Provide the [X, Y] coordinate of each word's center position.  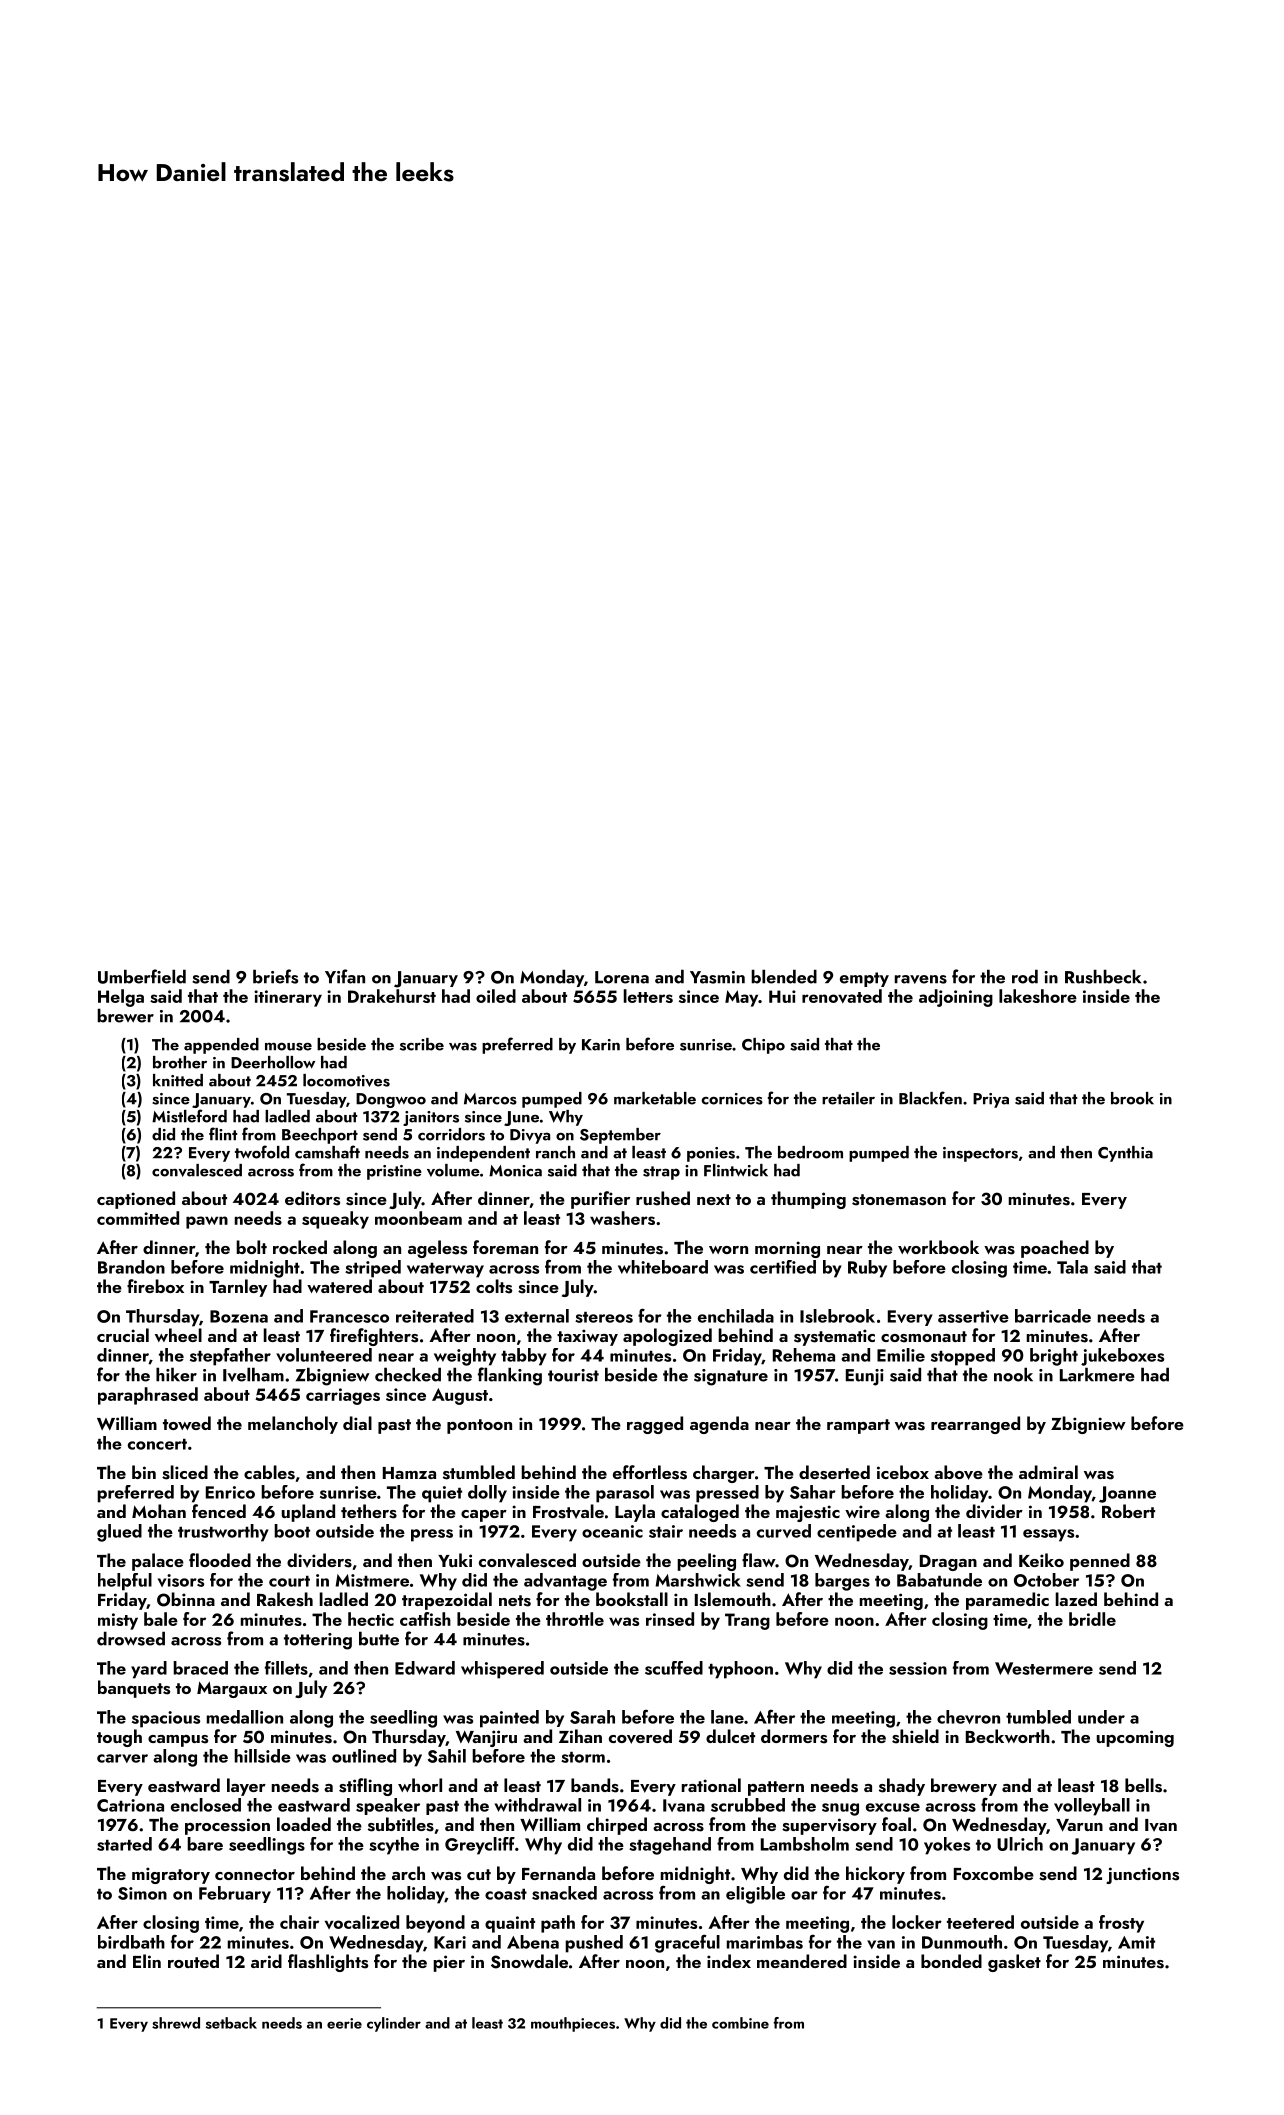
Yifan [345, 976]
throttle [575, 1619]
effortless [650, 1472]
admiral [1048, 1472]
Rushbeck [1103, 976]
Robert [1128, 1511]
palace [158, 1562]
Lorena [622, 977]
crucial [123, 1335]
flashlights [328, 1963]
